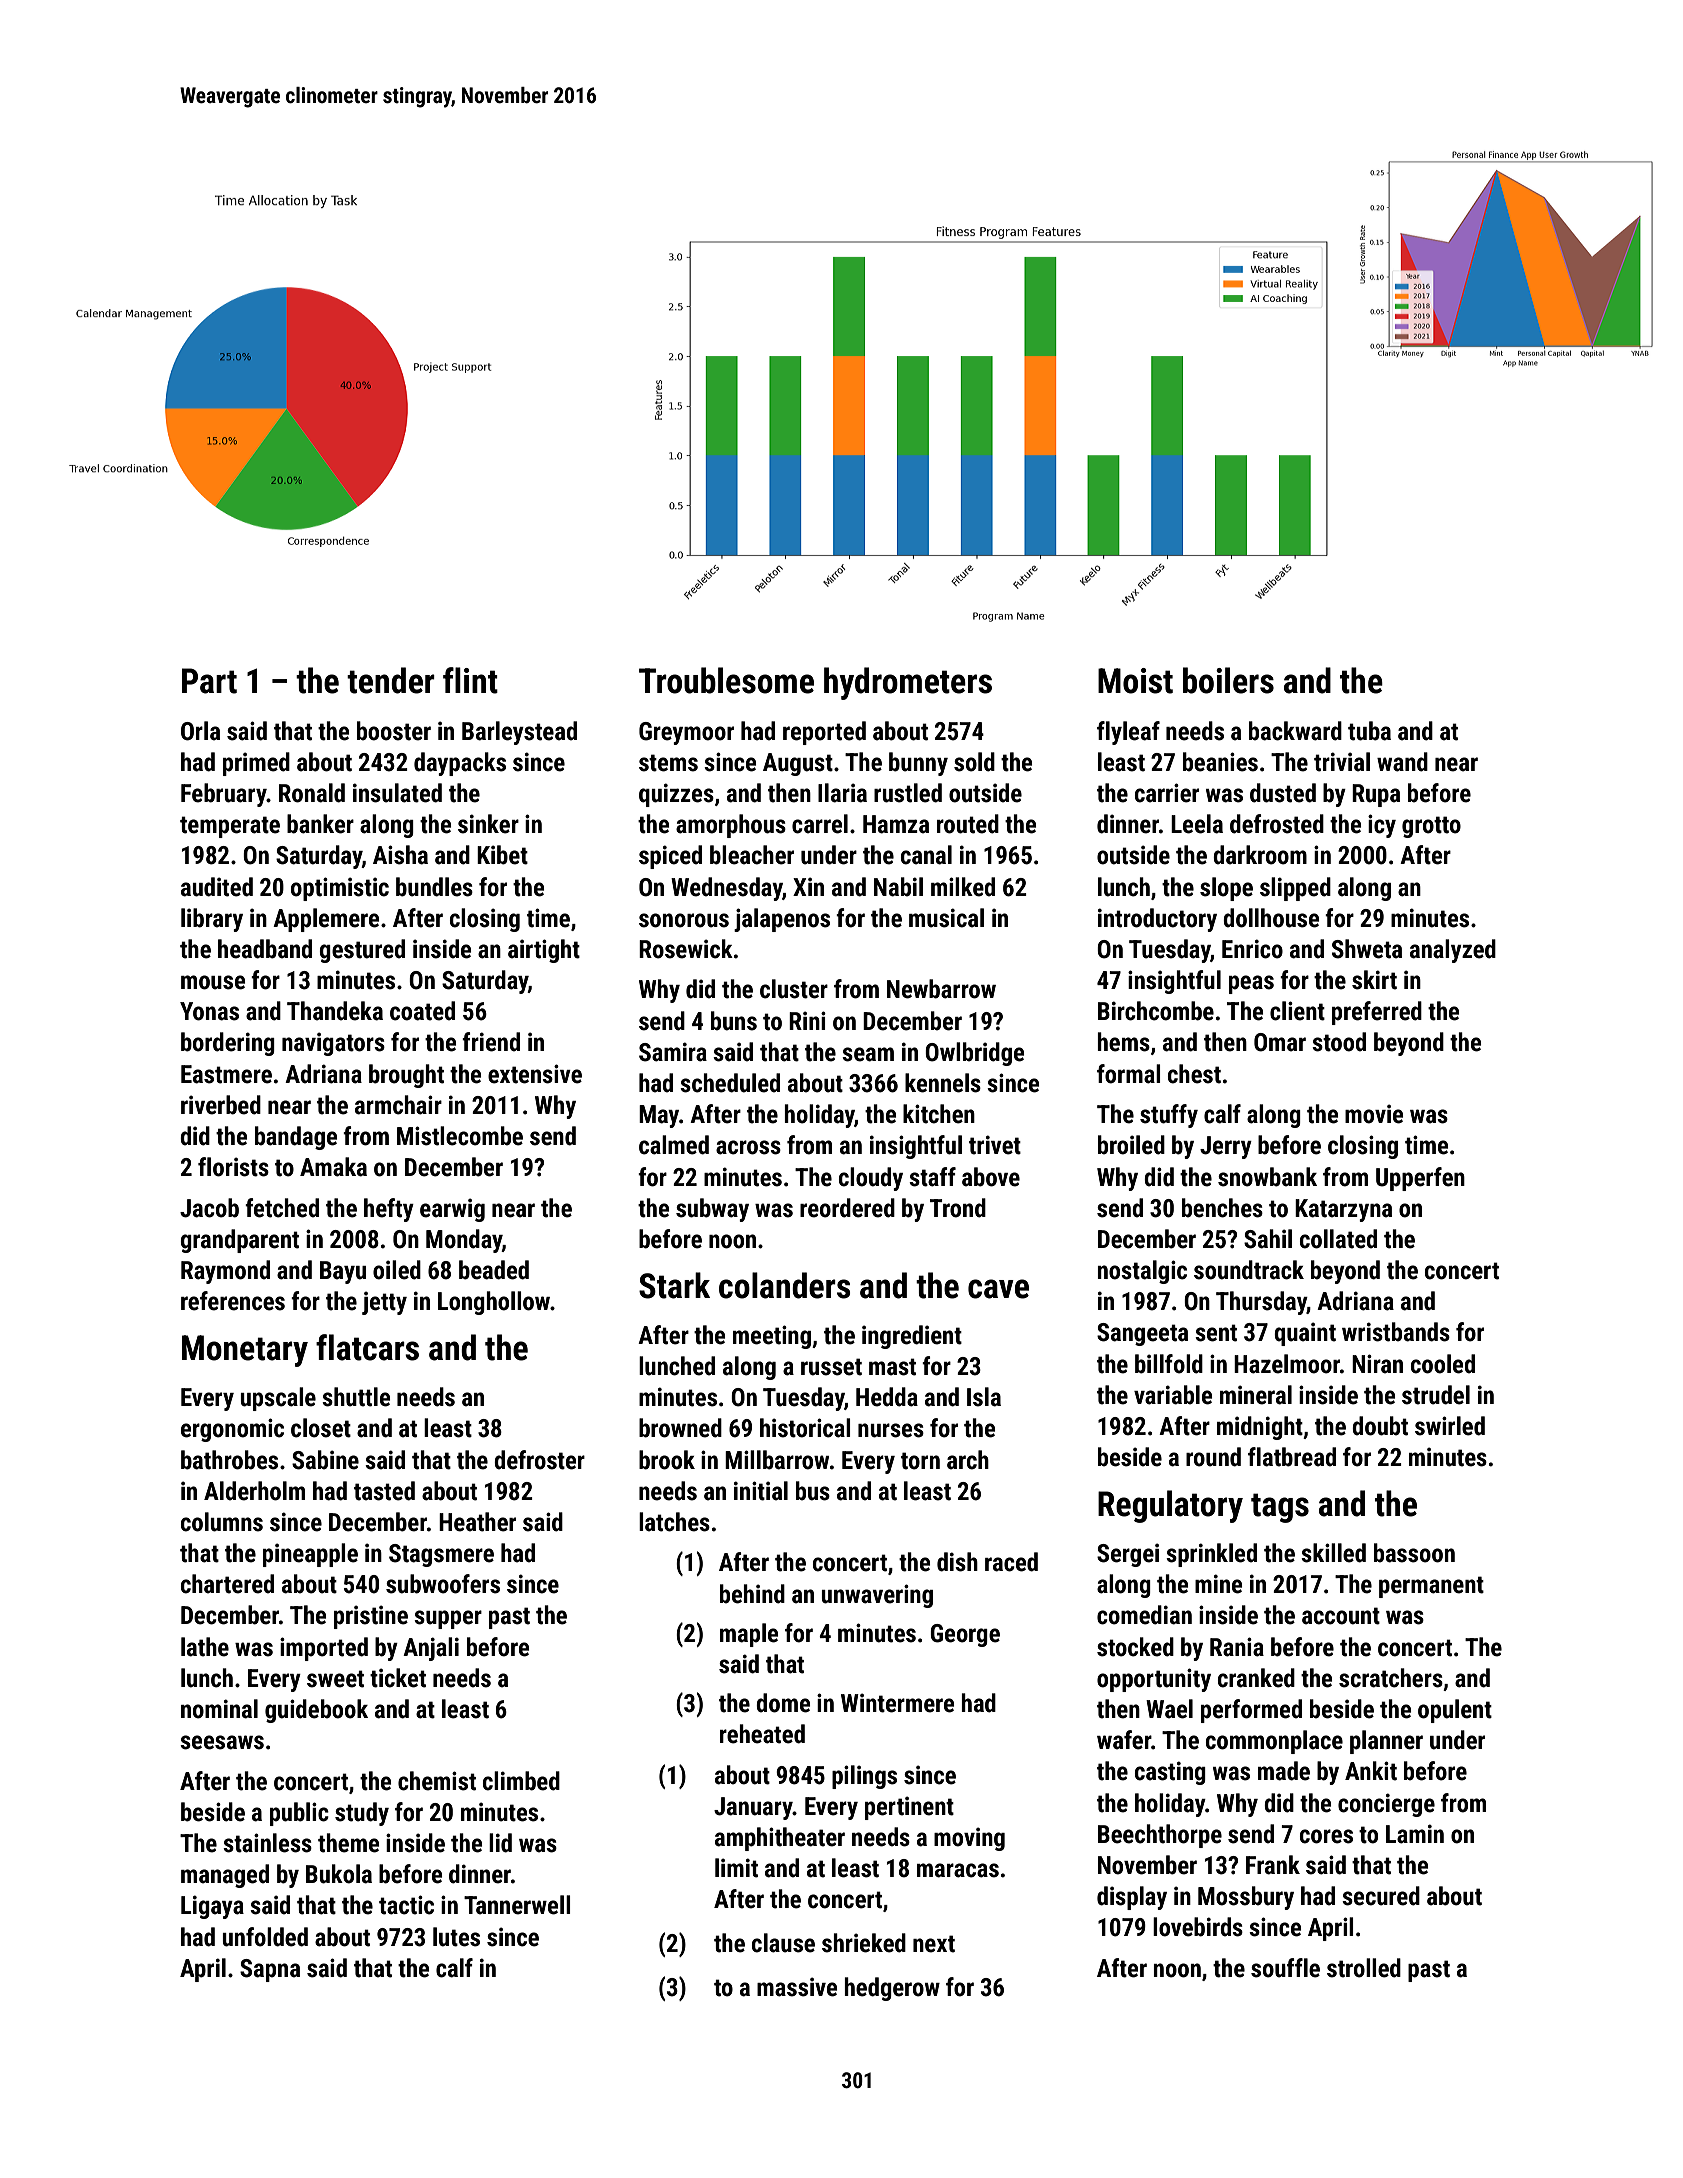 Image resolution: width=1683 pixels, height=2178 pixels. Describe the element at coordinates (1374, 1114) in the screenshot. I see `movie` at that location.
